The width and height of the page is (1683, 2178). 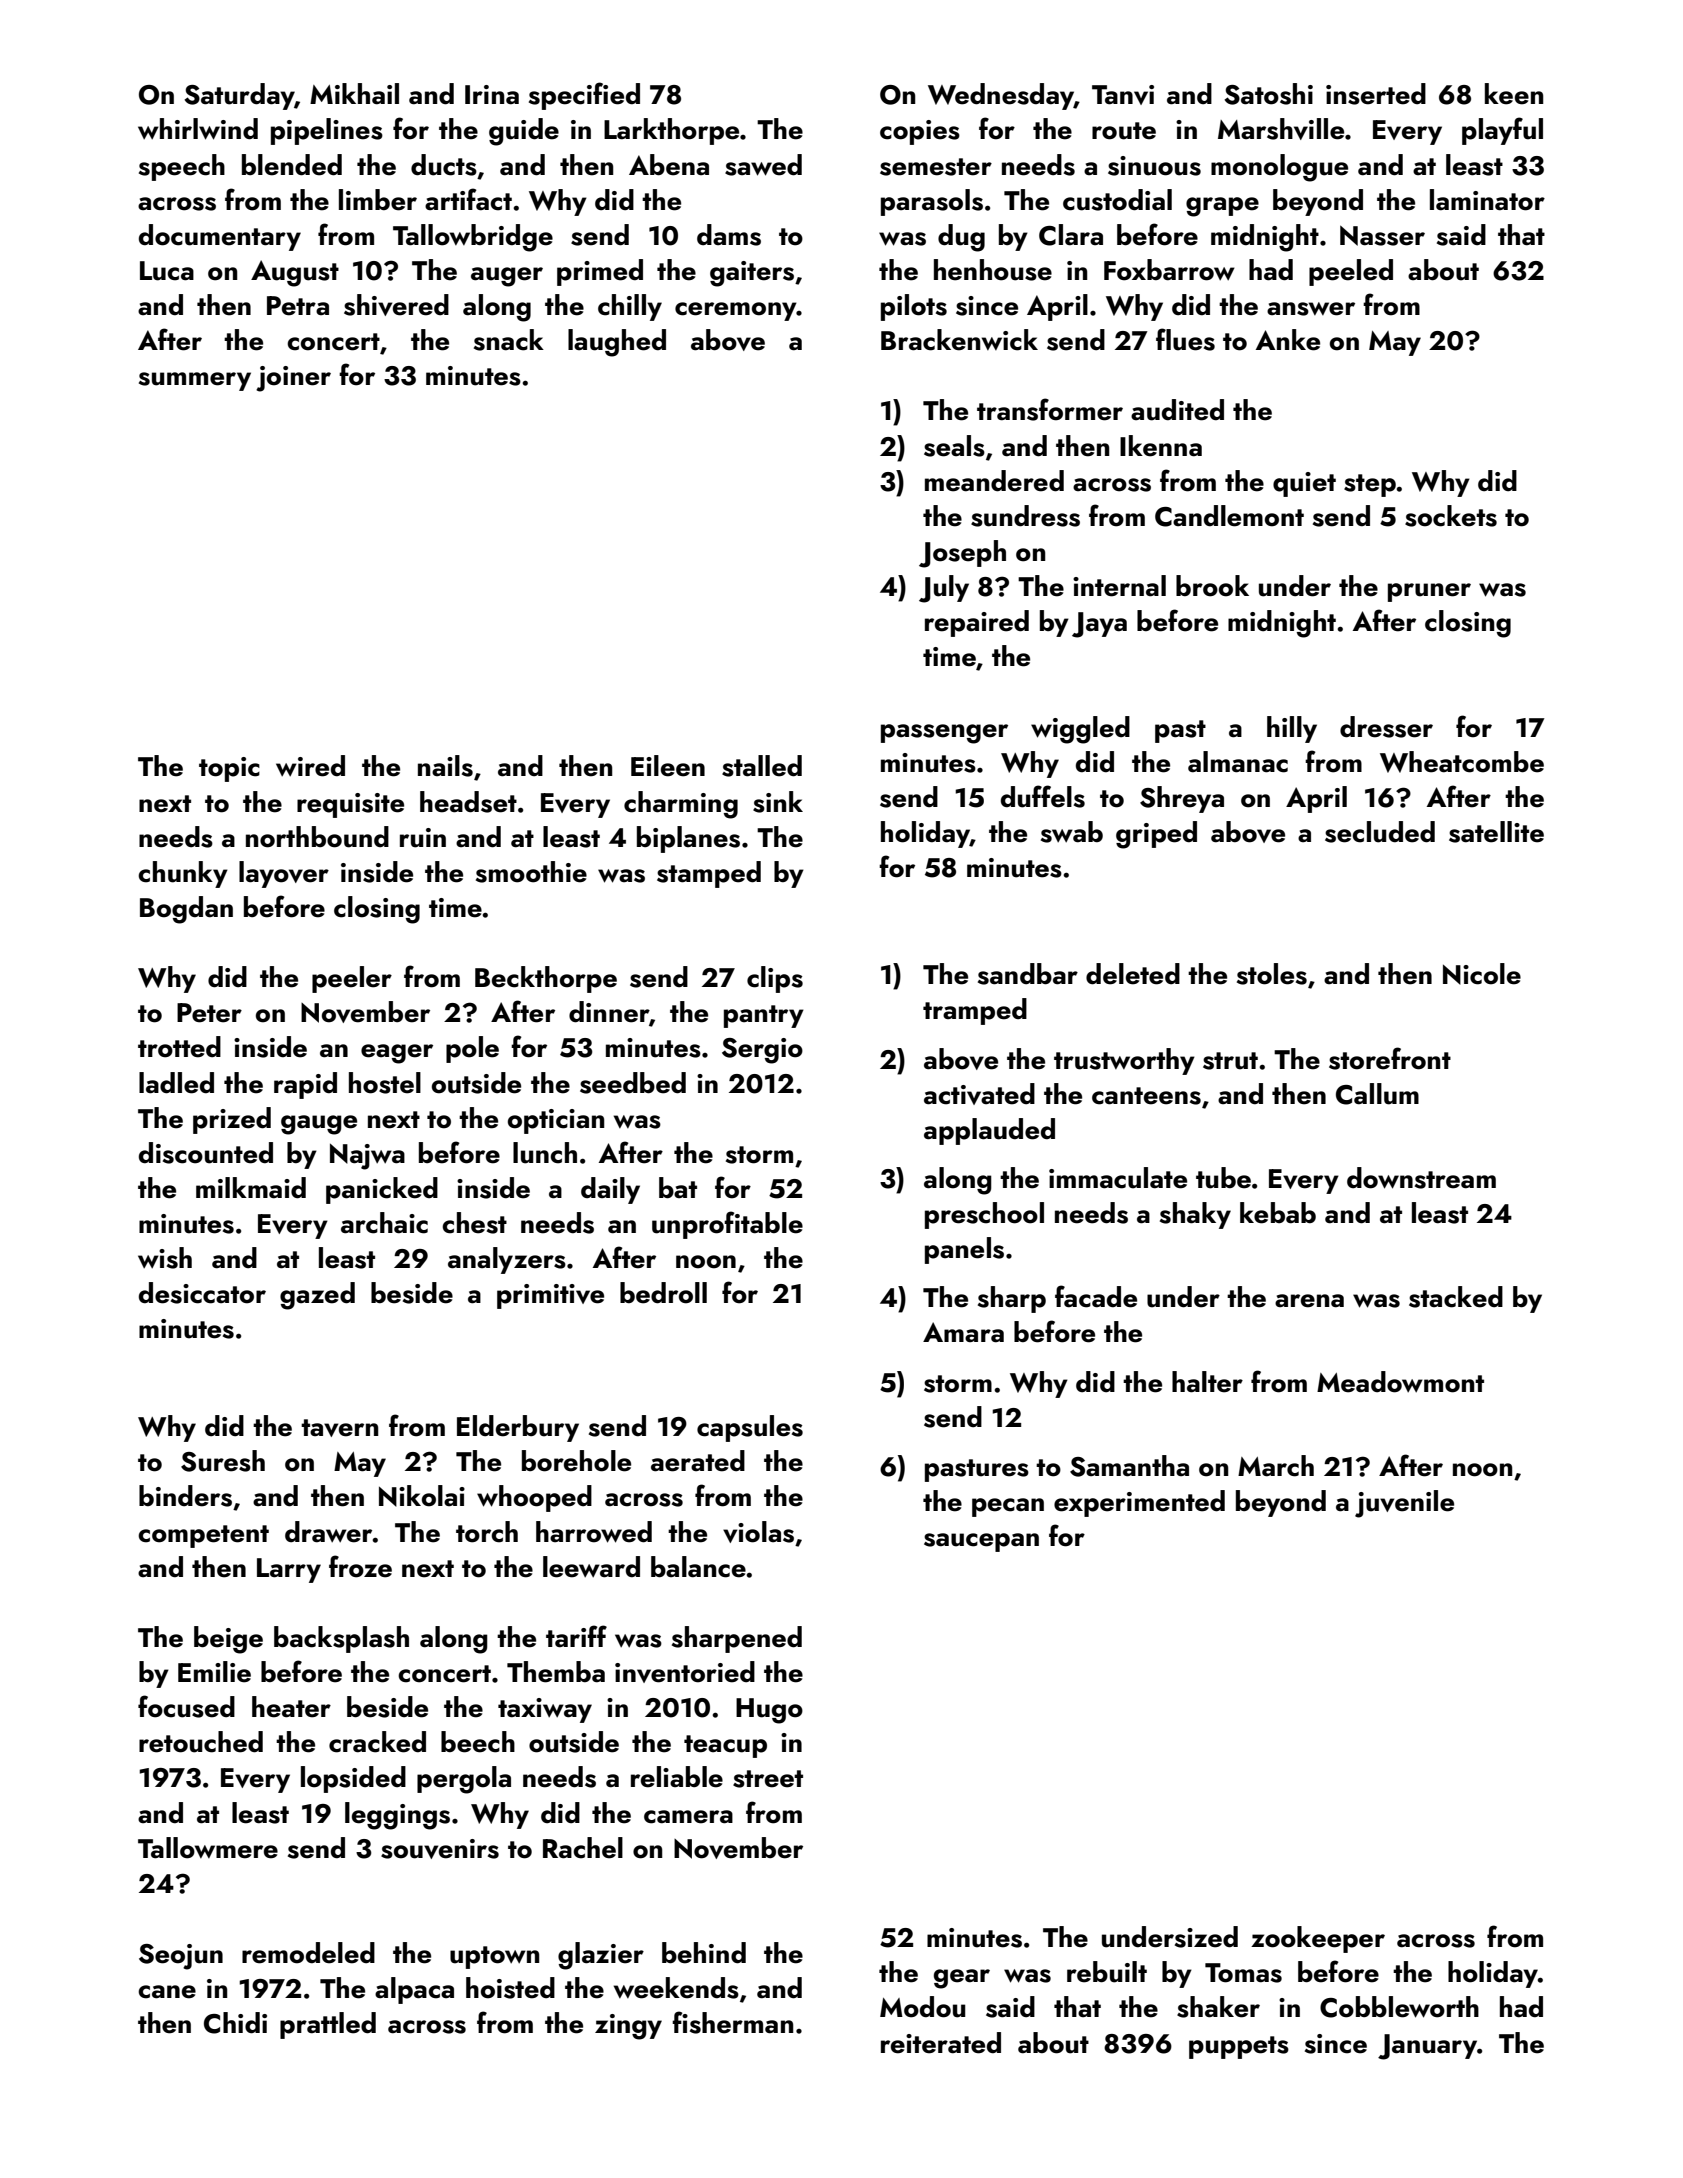 What do you see at coordinates (677, 1777) in the page?
I see `reliable` at bounding box center [677, 1777].
